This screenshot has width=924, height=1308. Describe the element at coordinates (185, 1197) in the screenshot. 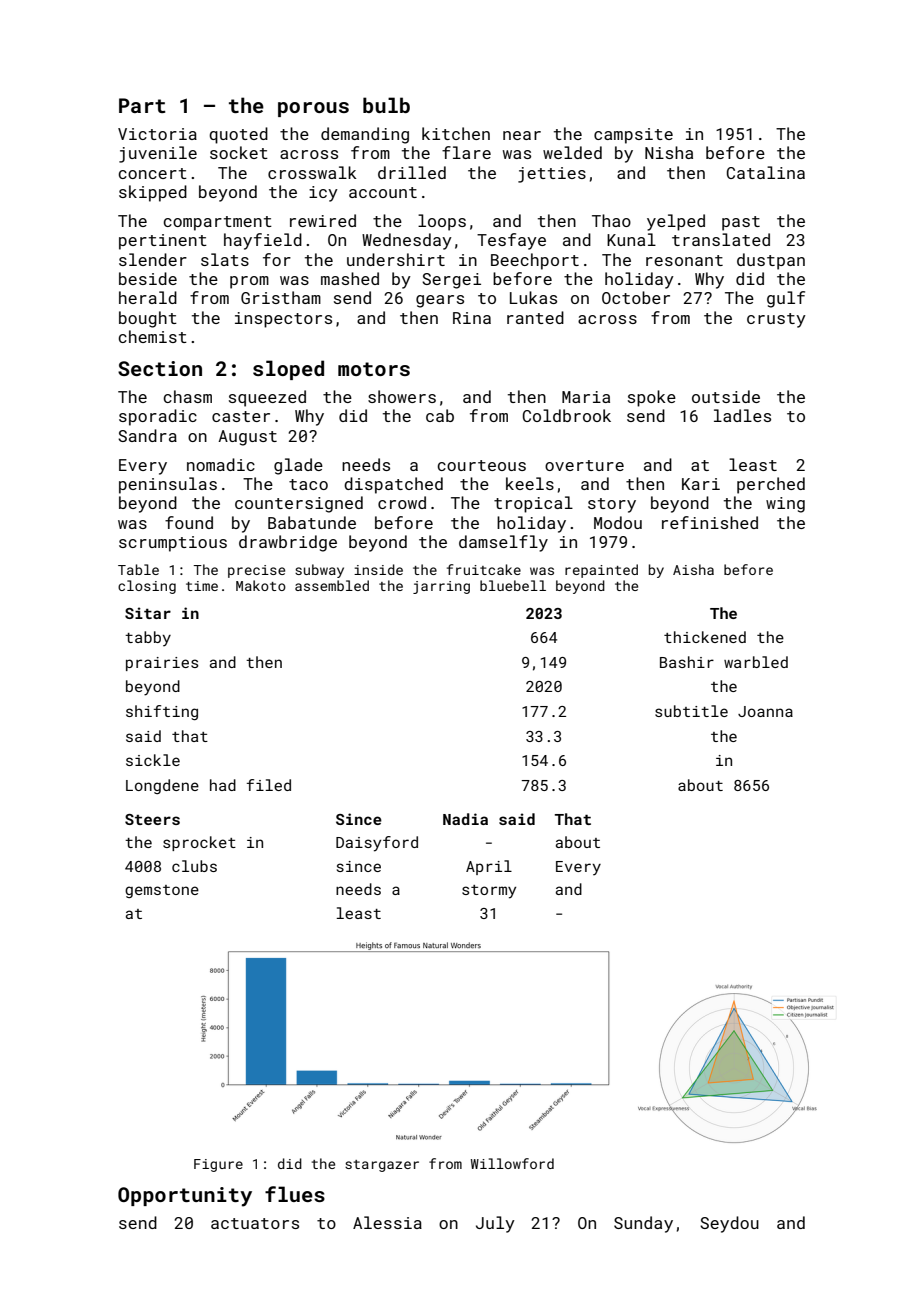

I see `Opportunity` at that location.
